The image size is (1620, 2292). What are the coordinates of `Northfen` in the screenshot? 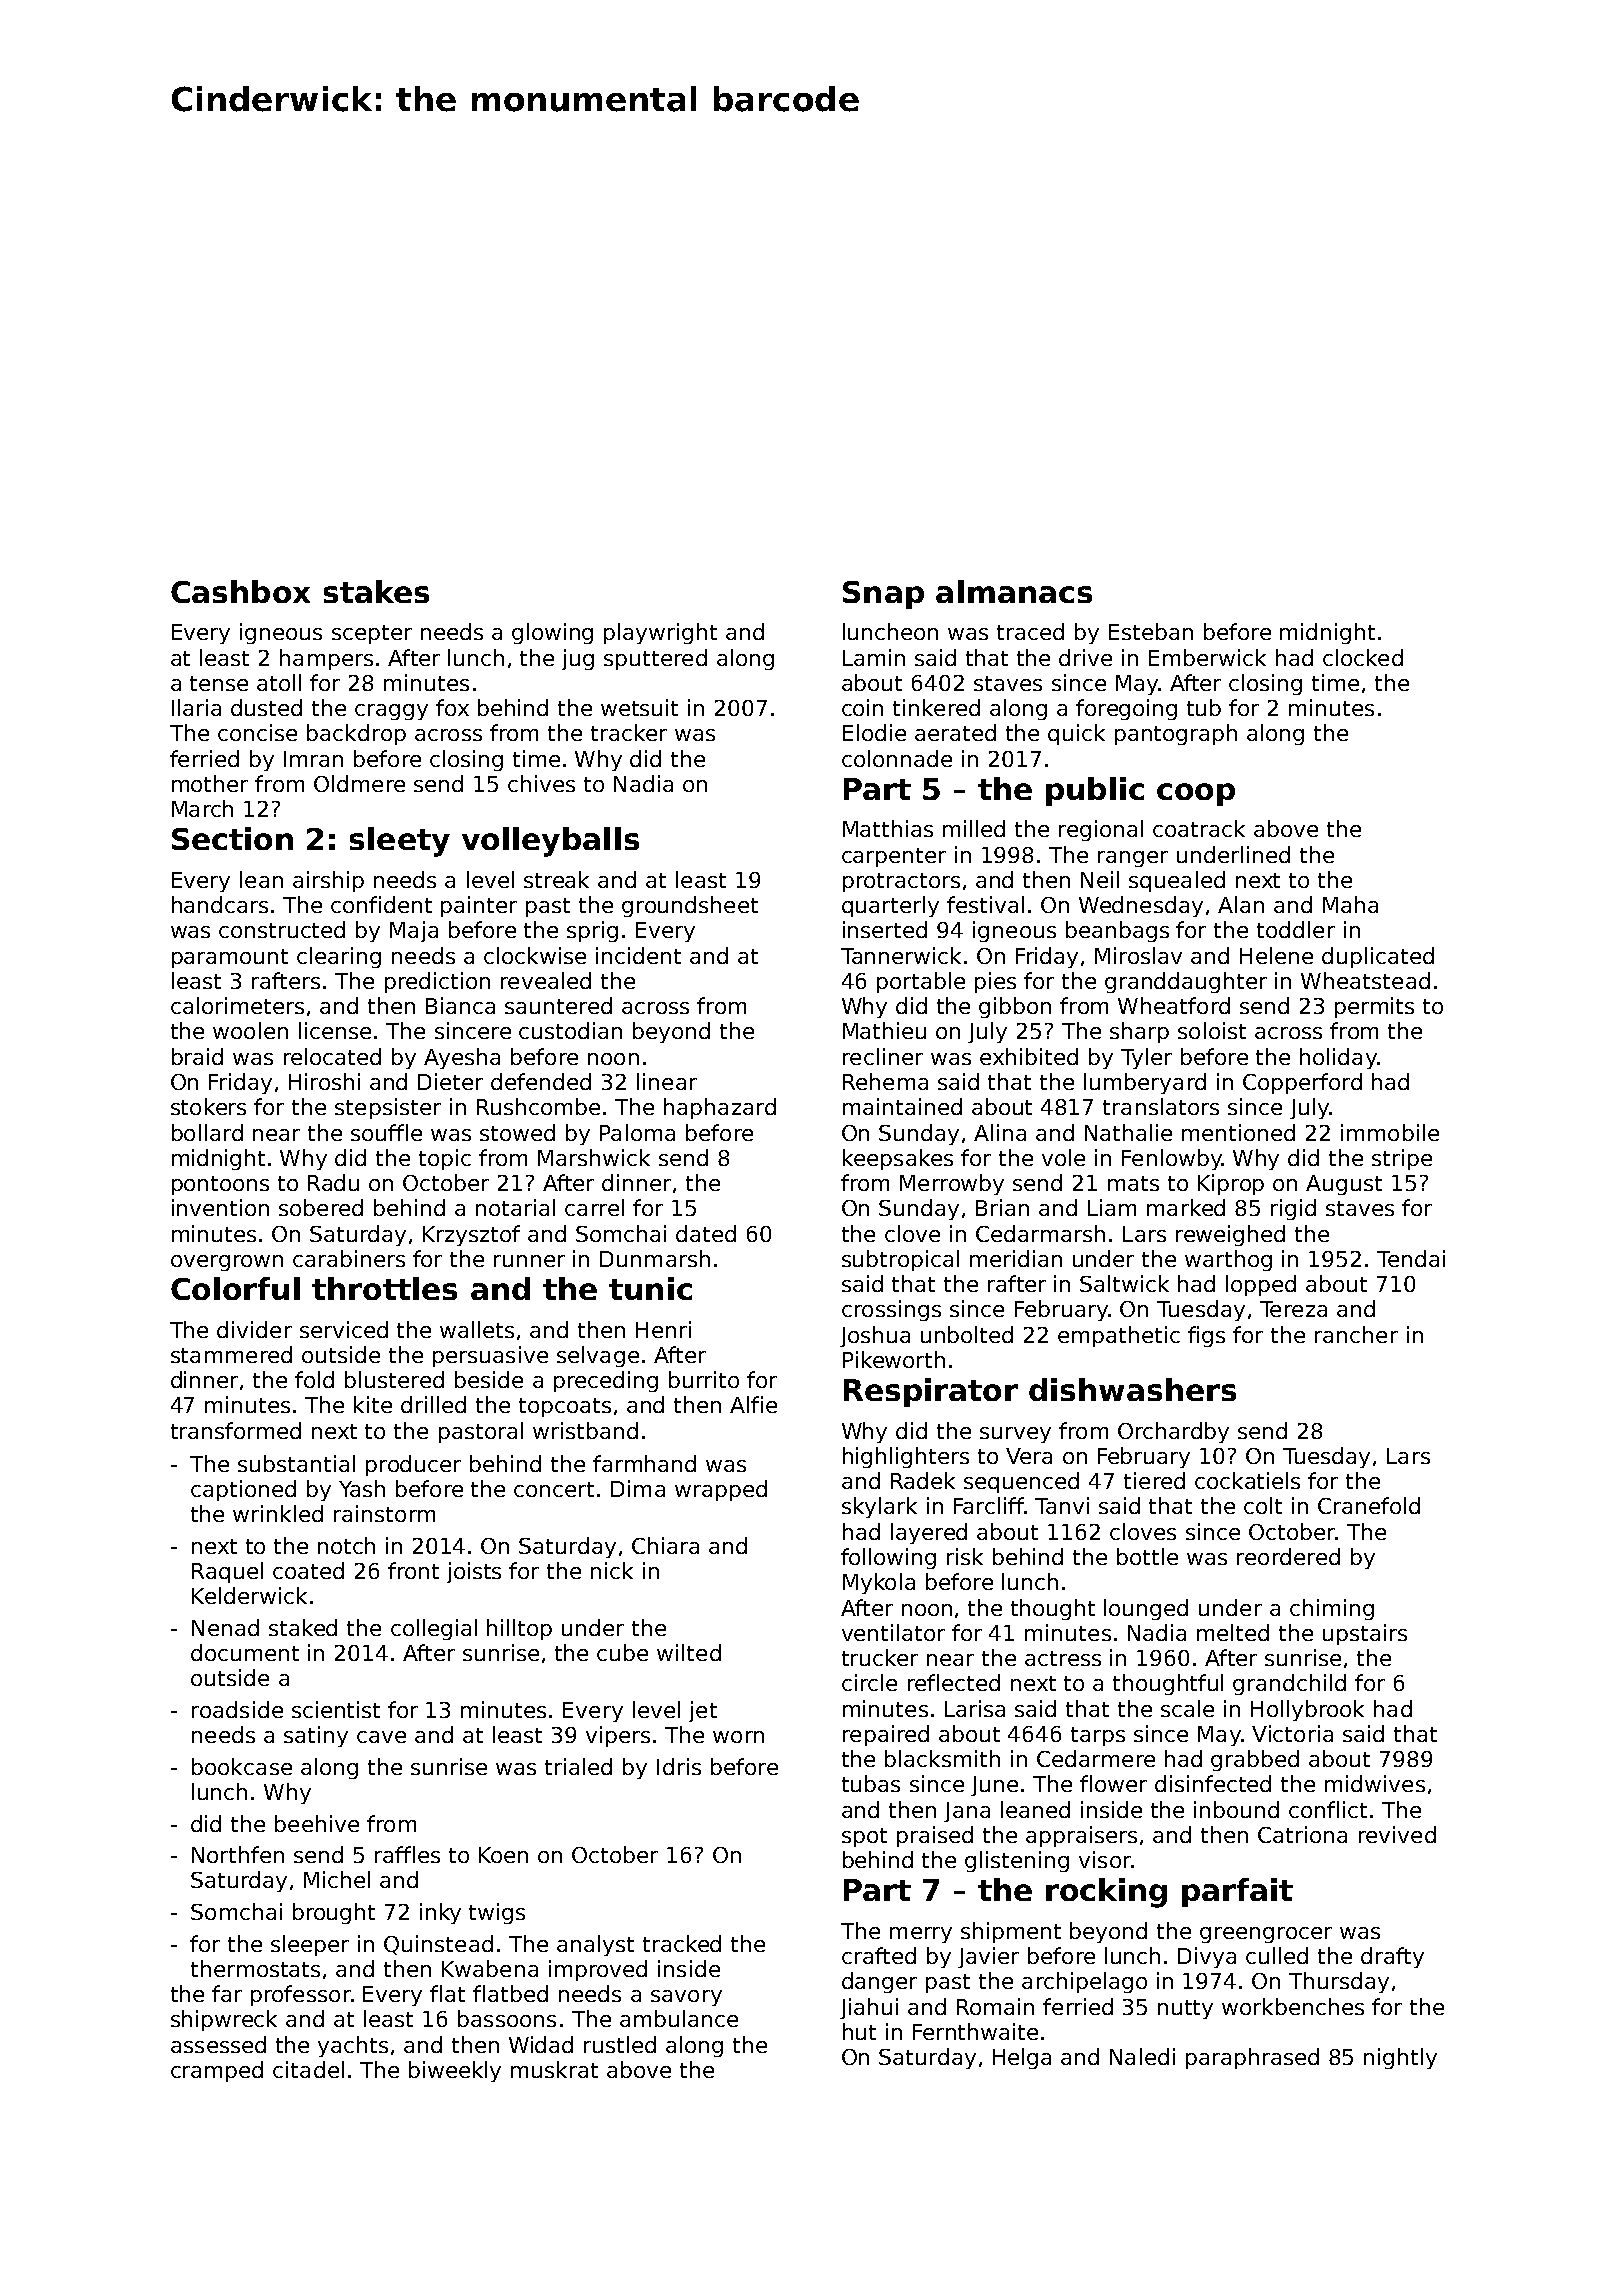 It's located at (238, 1854).
